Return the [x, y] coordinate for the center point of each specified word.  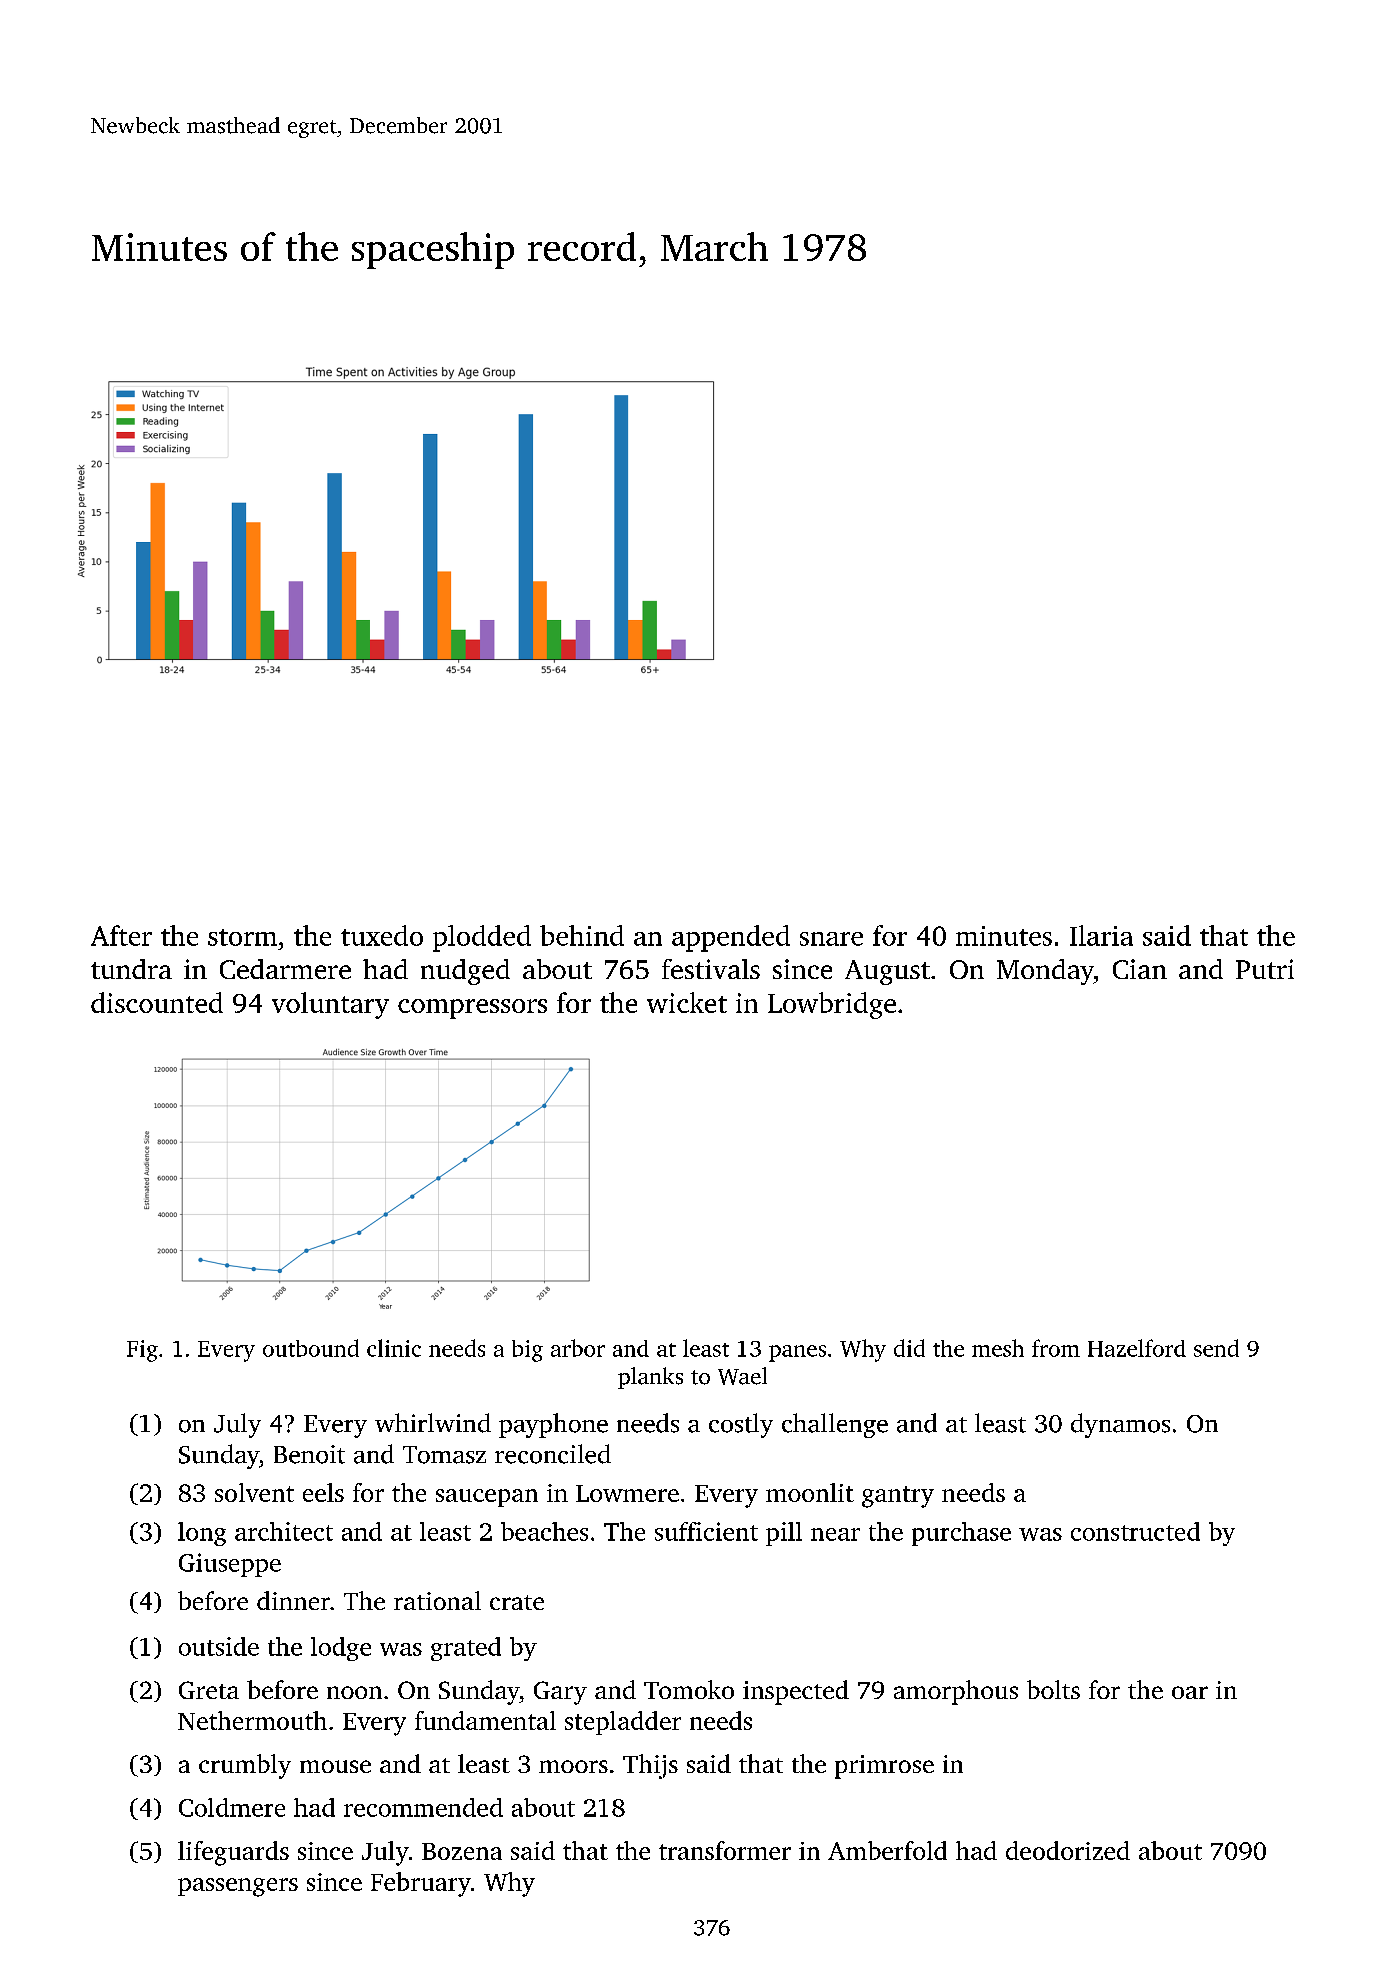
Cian [1140, 969]
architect [284, 1531]
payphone [553, 1425]
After [121, 935]
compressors [472, 1009]
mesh [998, 1348]
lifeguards [233, 1853]
